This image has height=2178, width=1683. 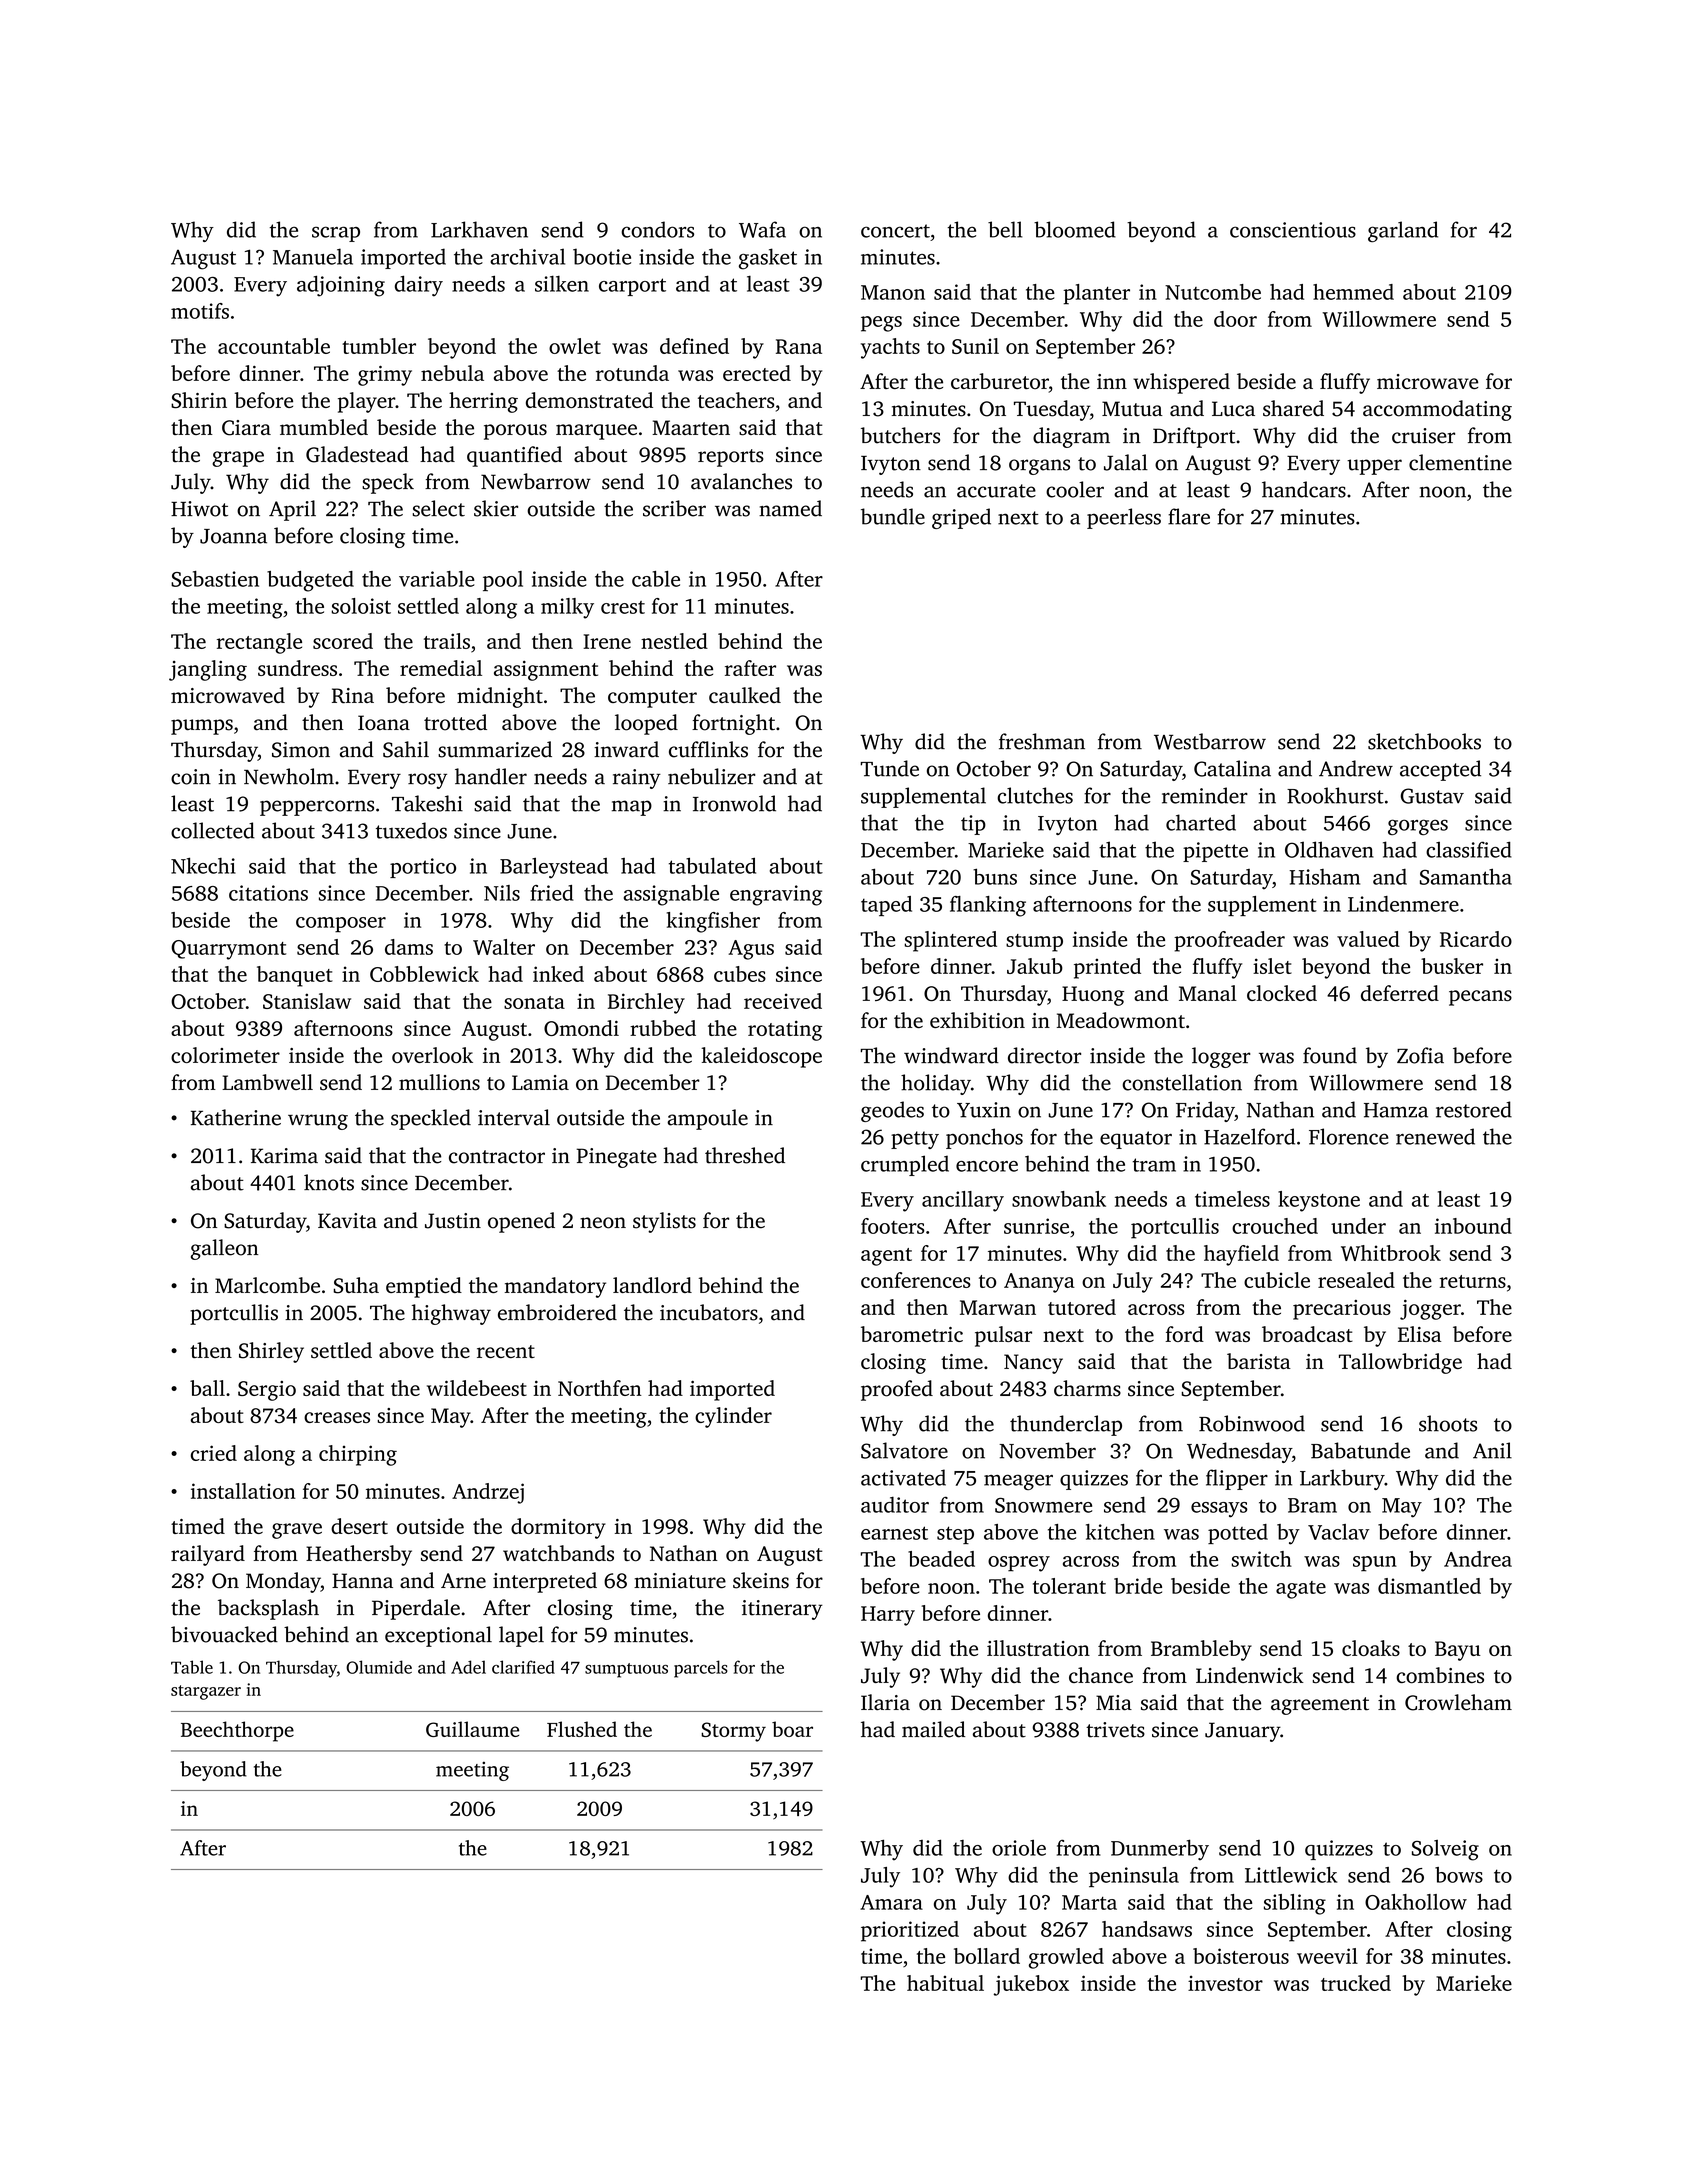 I want to click on habitual, so click(x=945, y=1983).
